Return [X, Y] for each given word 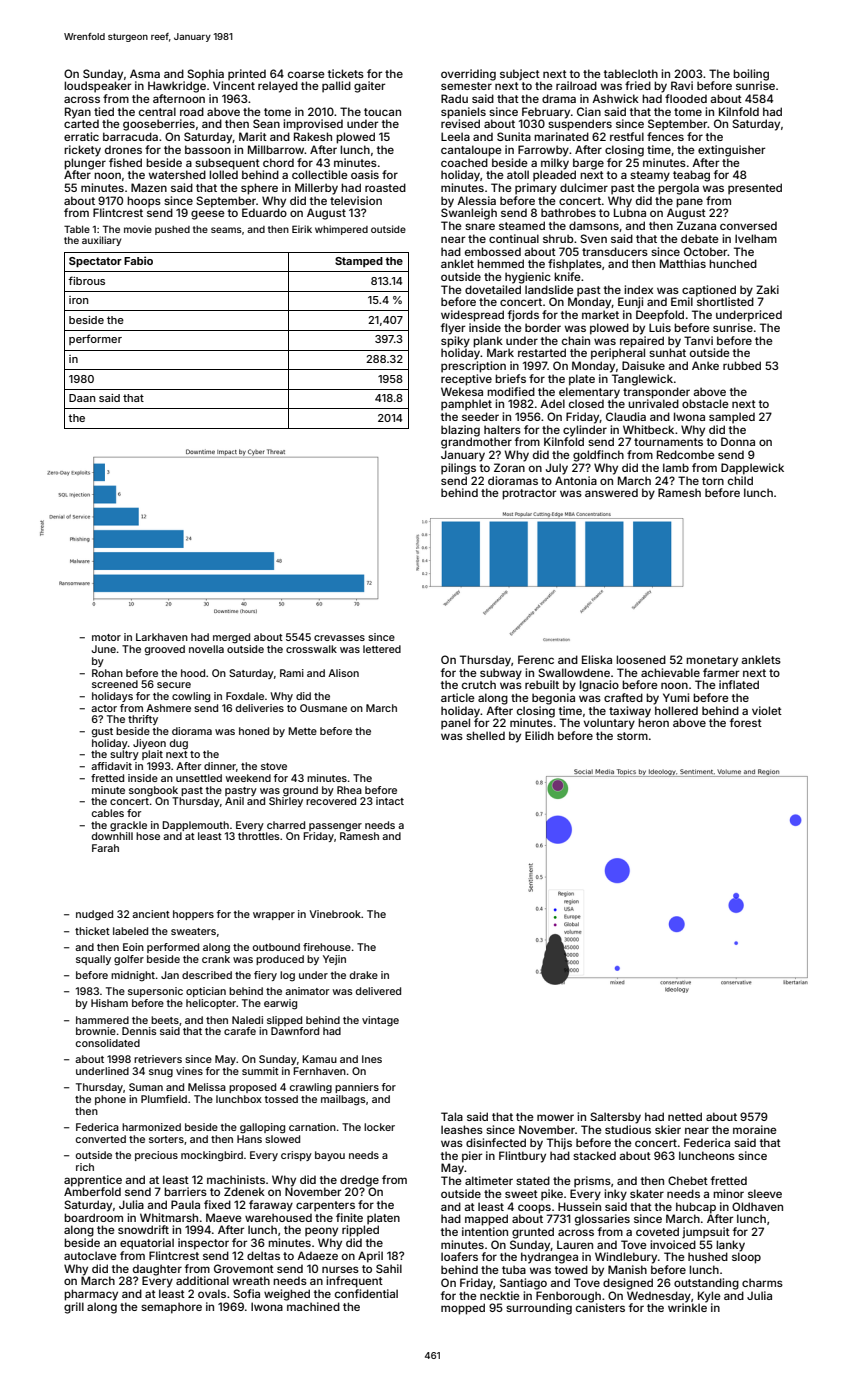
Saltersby [615, 1118]
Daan [82, 398]
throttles [258, 836]
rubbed [742, 365]
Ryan [78, 113]
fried [638, 85]
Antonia [576, 480]
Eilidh [539, 735]
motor [106, 637]
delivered [378, 991]
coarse [306, 74]
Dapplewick [752, 469]
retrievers [158, 1059]
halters [502, 429]
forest [746, 722]
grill [74, 1308]
